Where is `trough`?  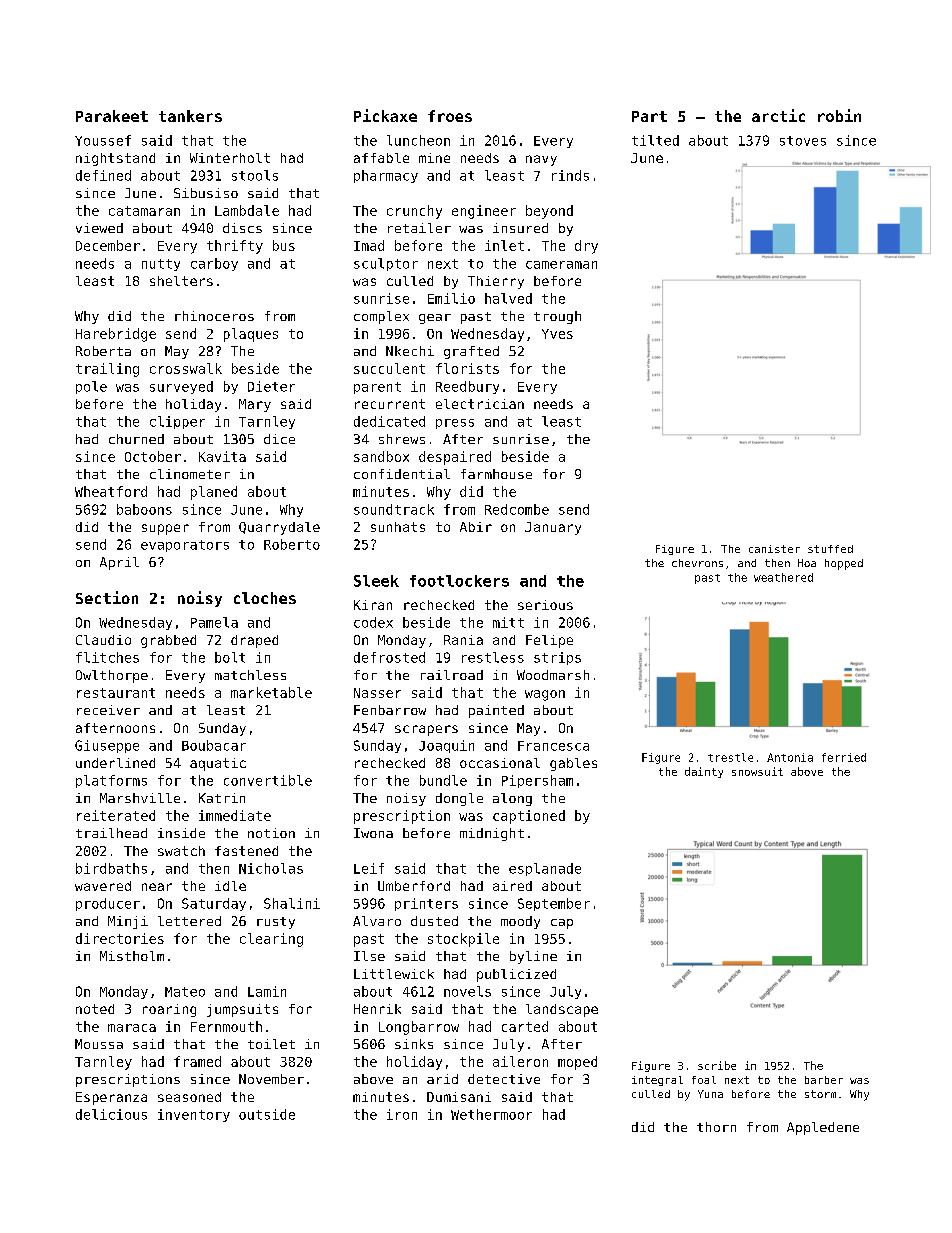
trough is located at coordinates (557, 317).
